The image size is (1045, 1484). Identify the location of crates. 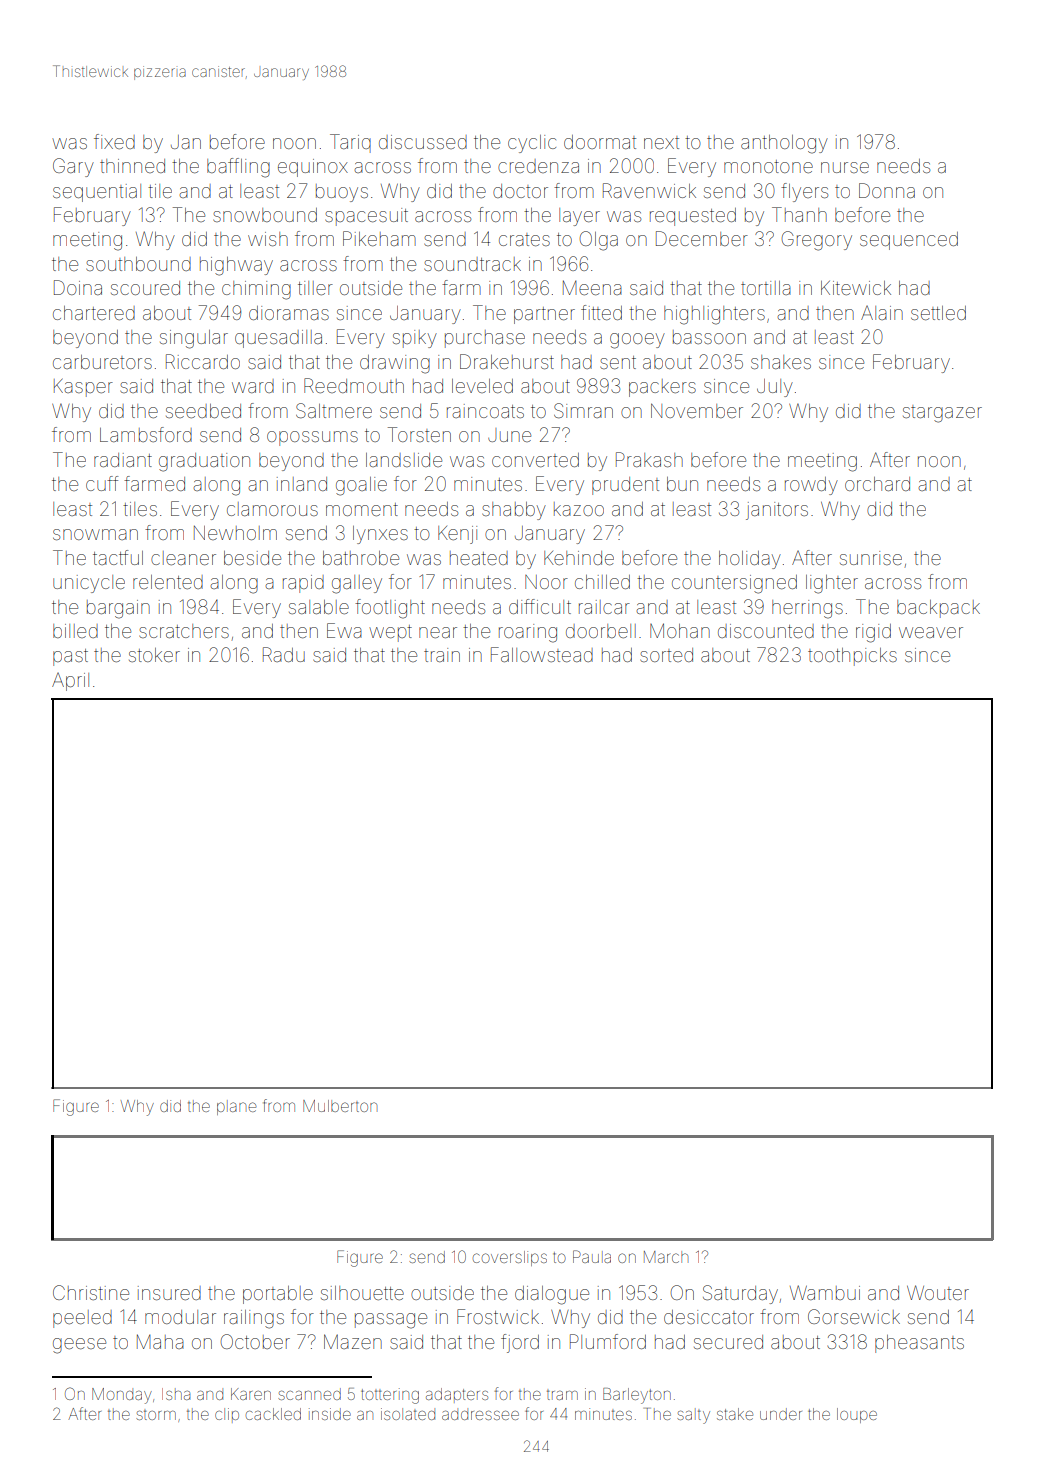
(524, 239).
